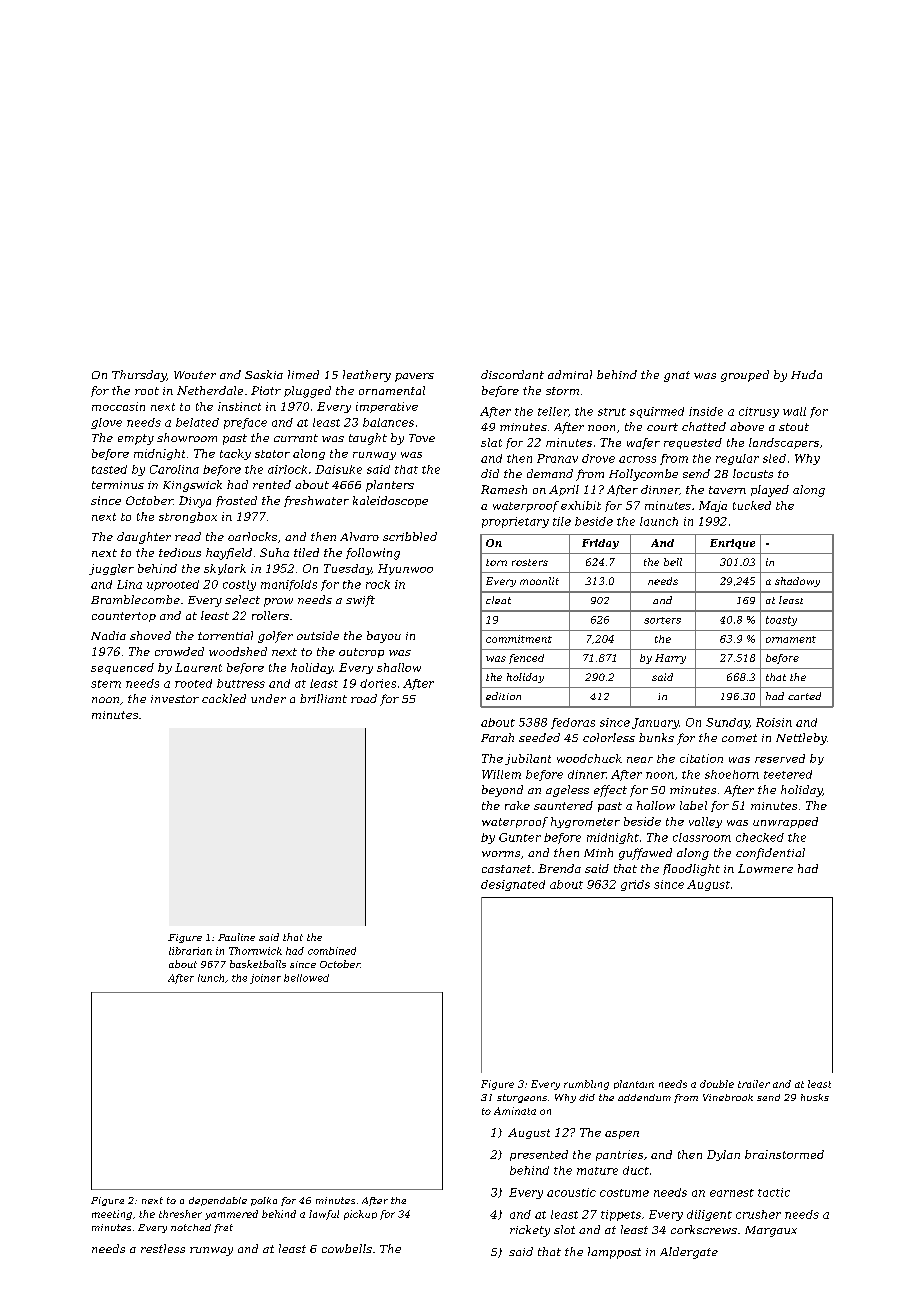 This image has height=1308, width=924. I want to click on Tove, so click(422, 438).
